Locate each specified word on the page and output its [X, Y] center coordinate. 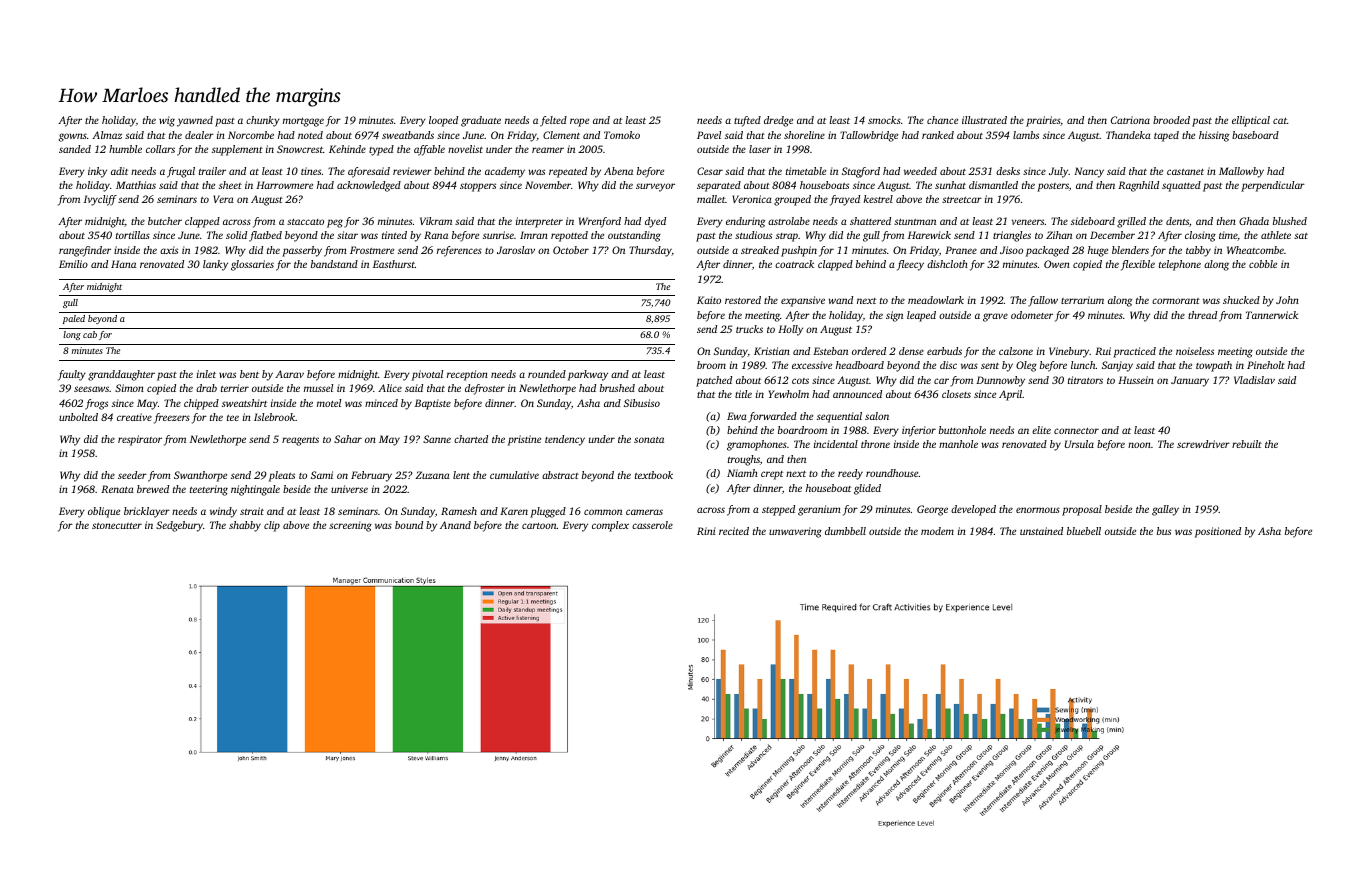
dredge [778, 121]
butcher [165, 221]
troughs [744, 460]
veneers [1028, 222]
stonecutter [117, 526]
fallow [1043, 301]
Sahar [348, 439]
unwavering [795, 532]
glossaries [252, 265]
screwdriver [1203, 444]
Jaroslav [516, 250]
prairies [1043, 121]
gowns [73, 137]
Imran [534, 235]
